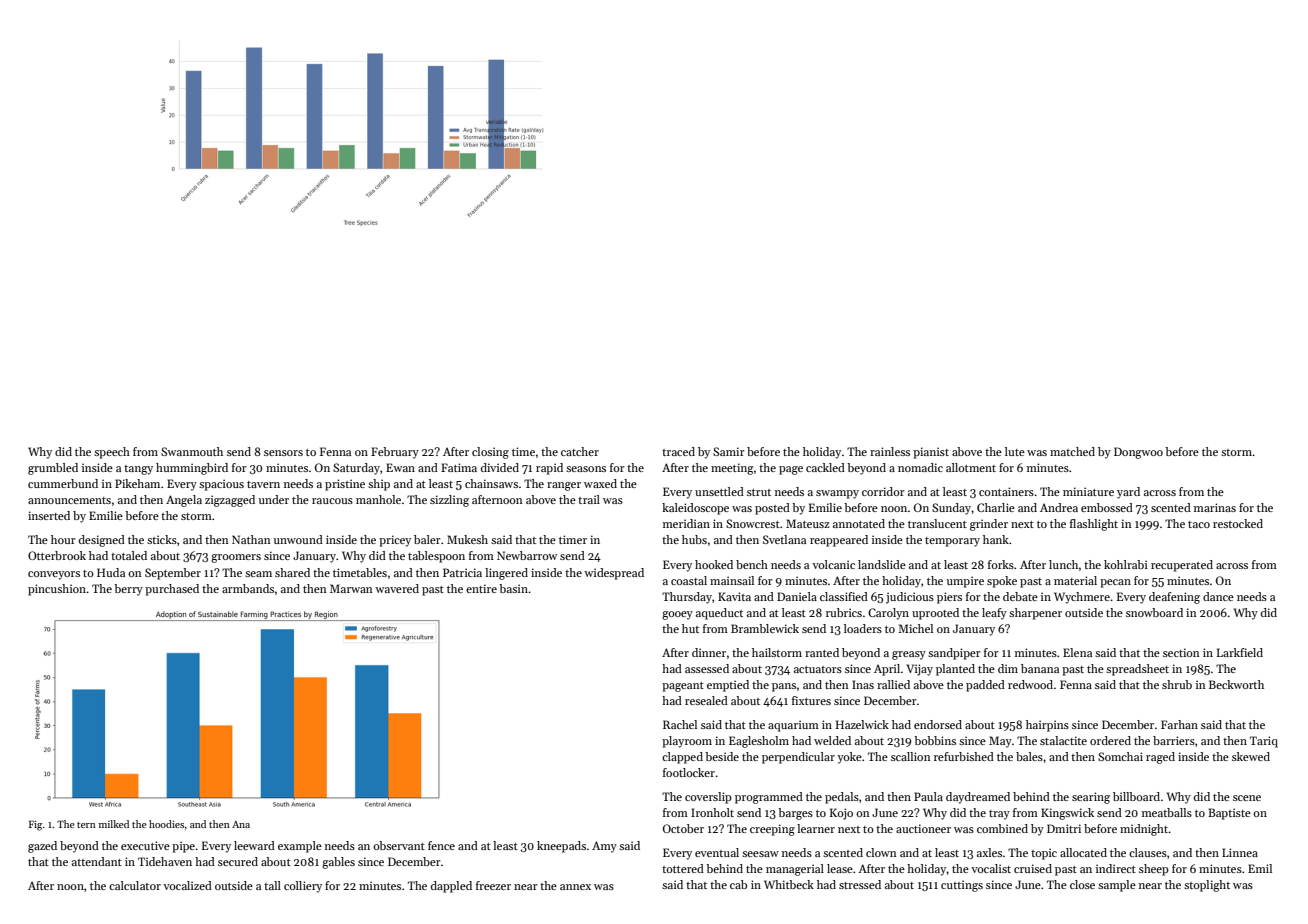 The image size is (1308, 924). I want to click on colliery, so click(303, 887).
